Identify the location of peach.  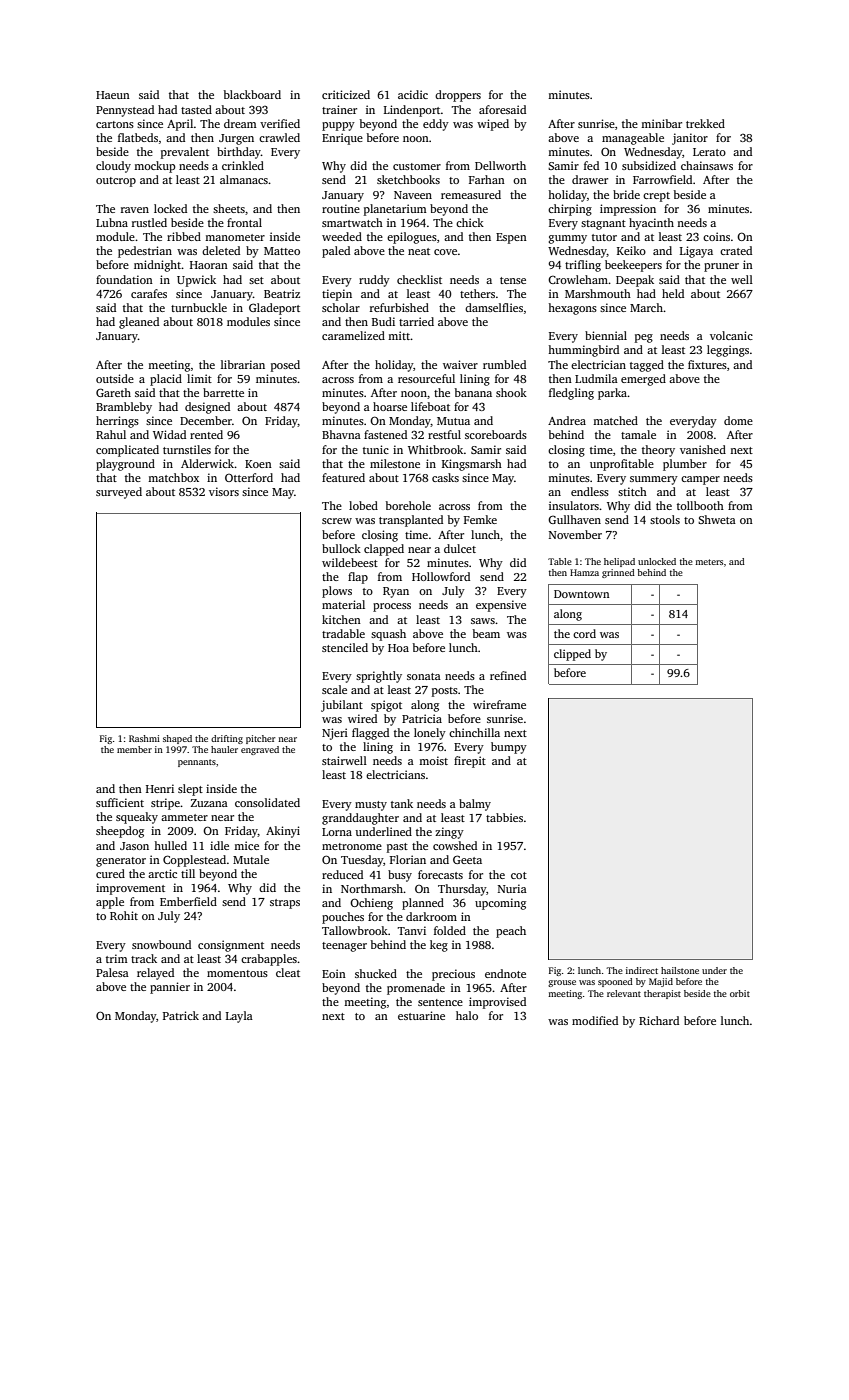
(511, 932).
